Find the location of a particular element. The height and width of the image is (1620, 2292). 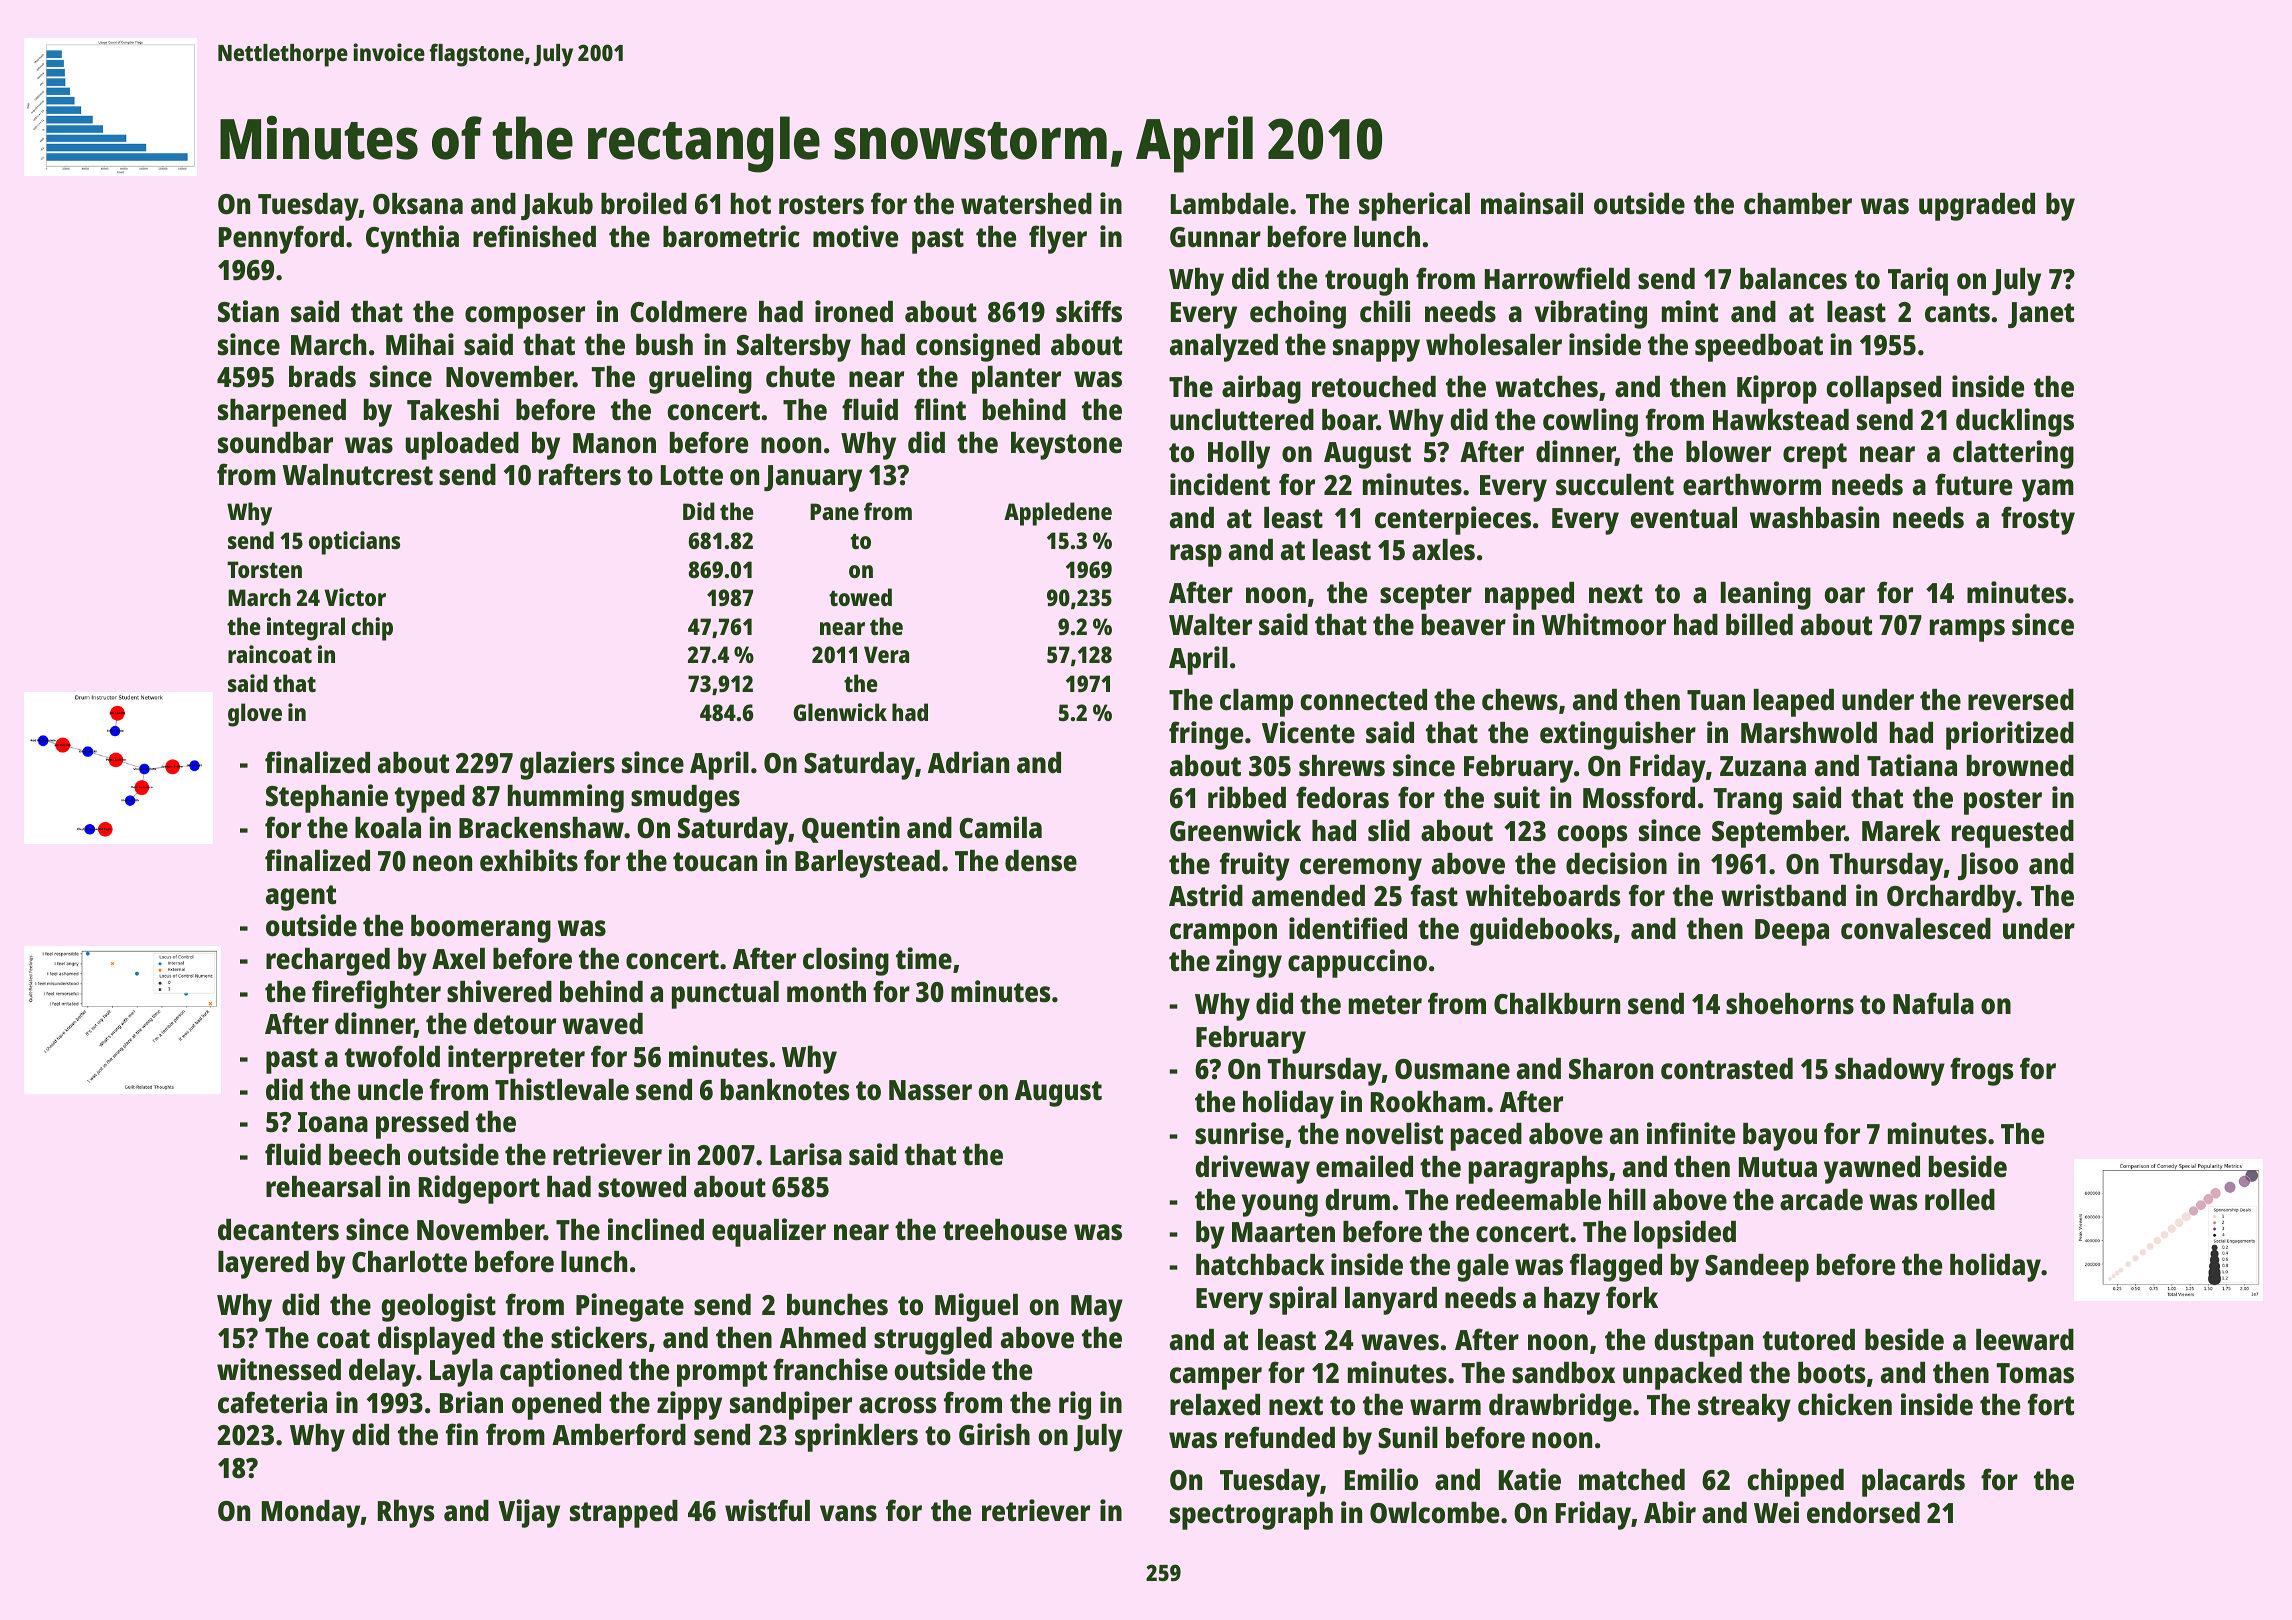

tutored is located at coordinates (1809, 1340).
